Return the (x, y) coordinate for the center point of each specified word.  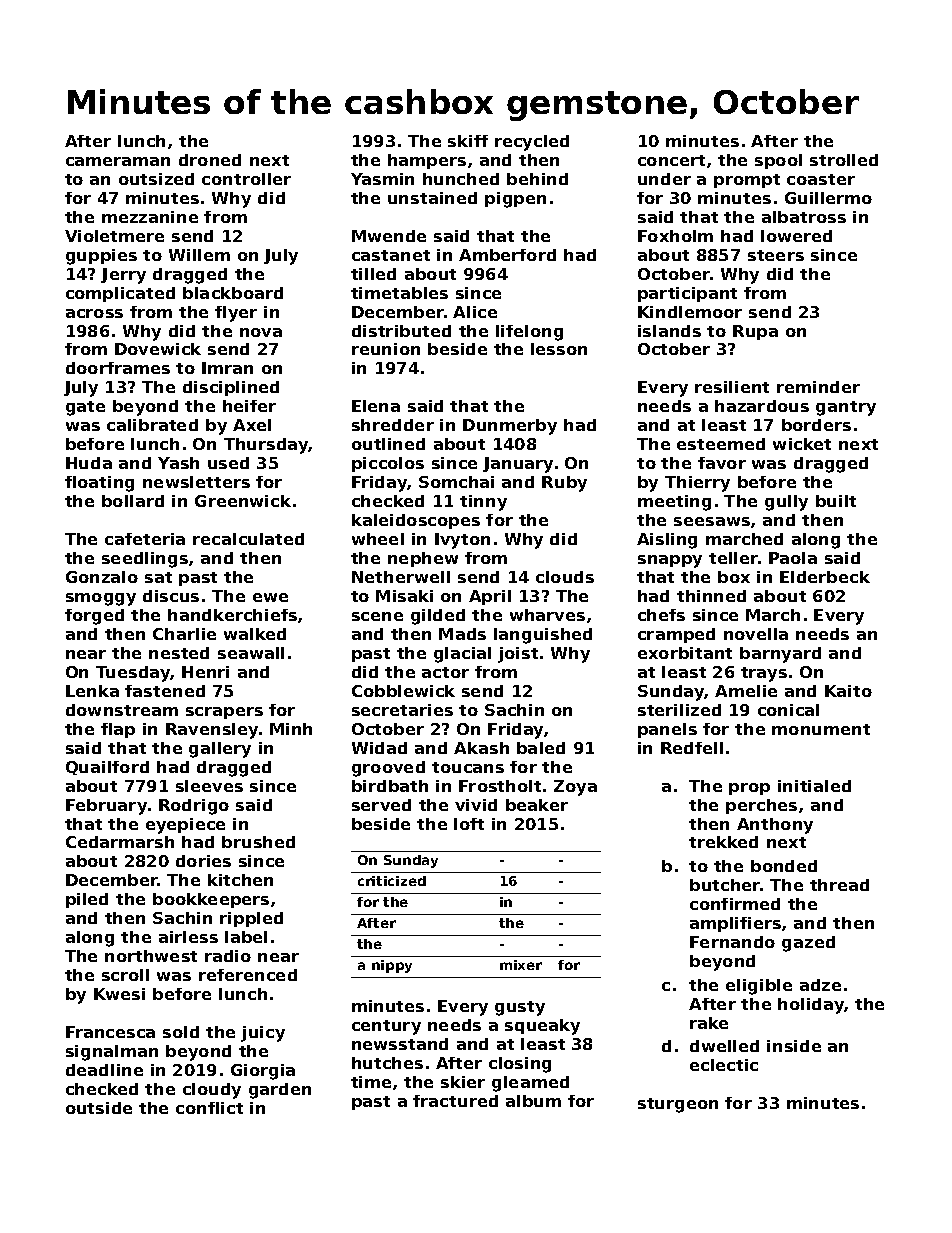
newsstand (400, 1044)
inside (794, 1046)
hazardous (762, 406)
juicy (263, 1034)
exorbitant (685, 653)
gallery (220, 750)
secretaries (402, 710)
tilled (373, 274)
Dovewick (158, 349)
